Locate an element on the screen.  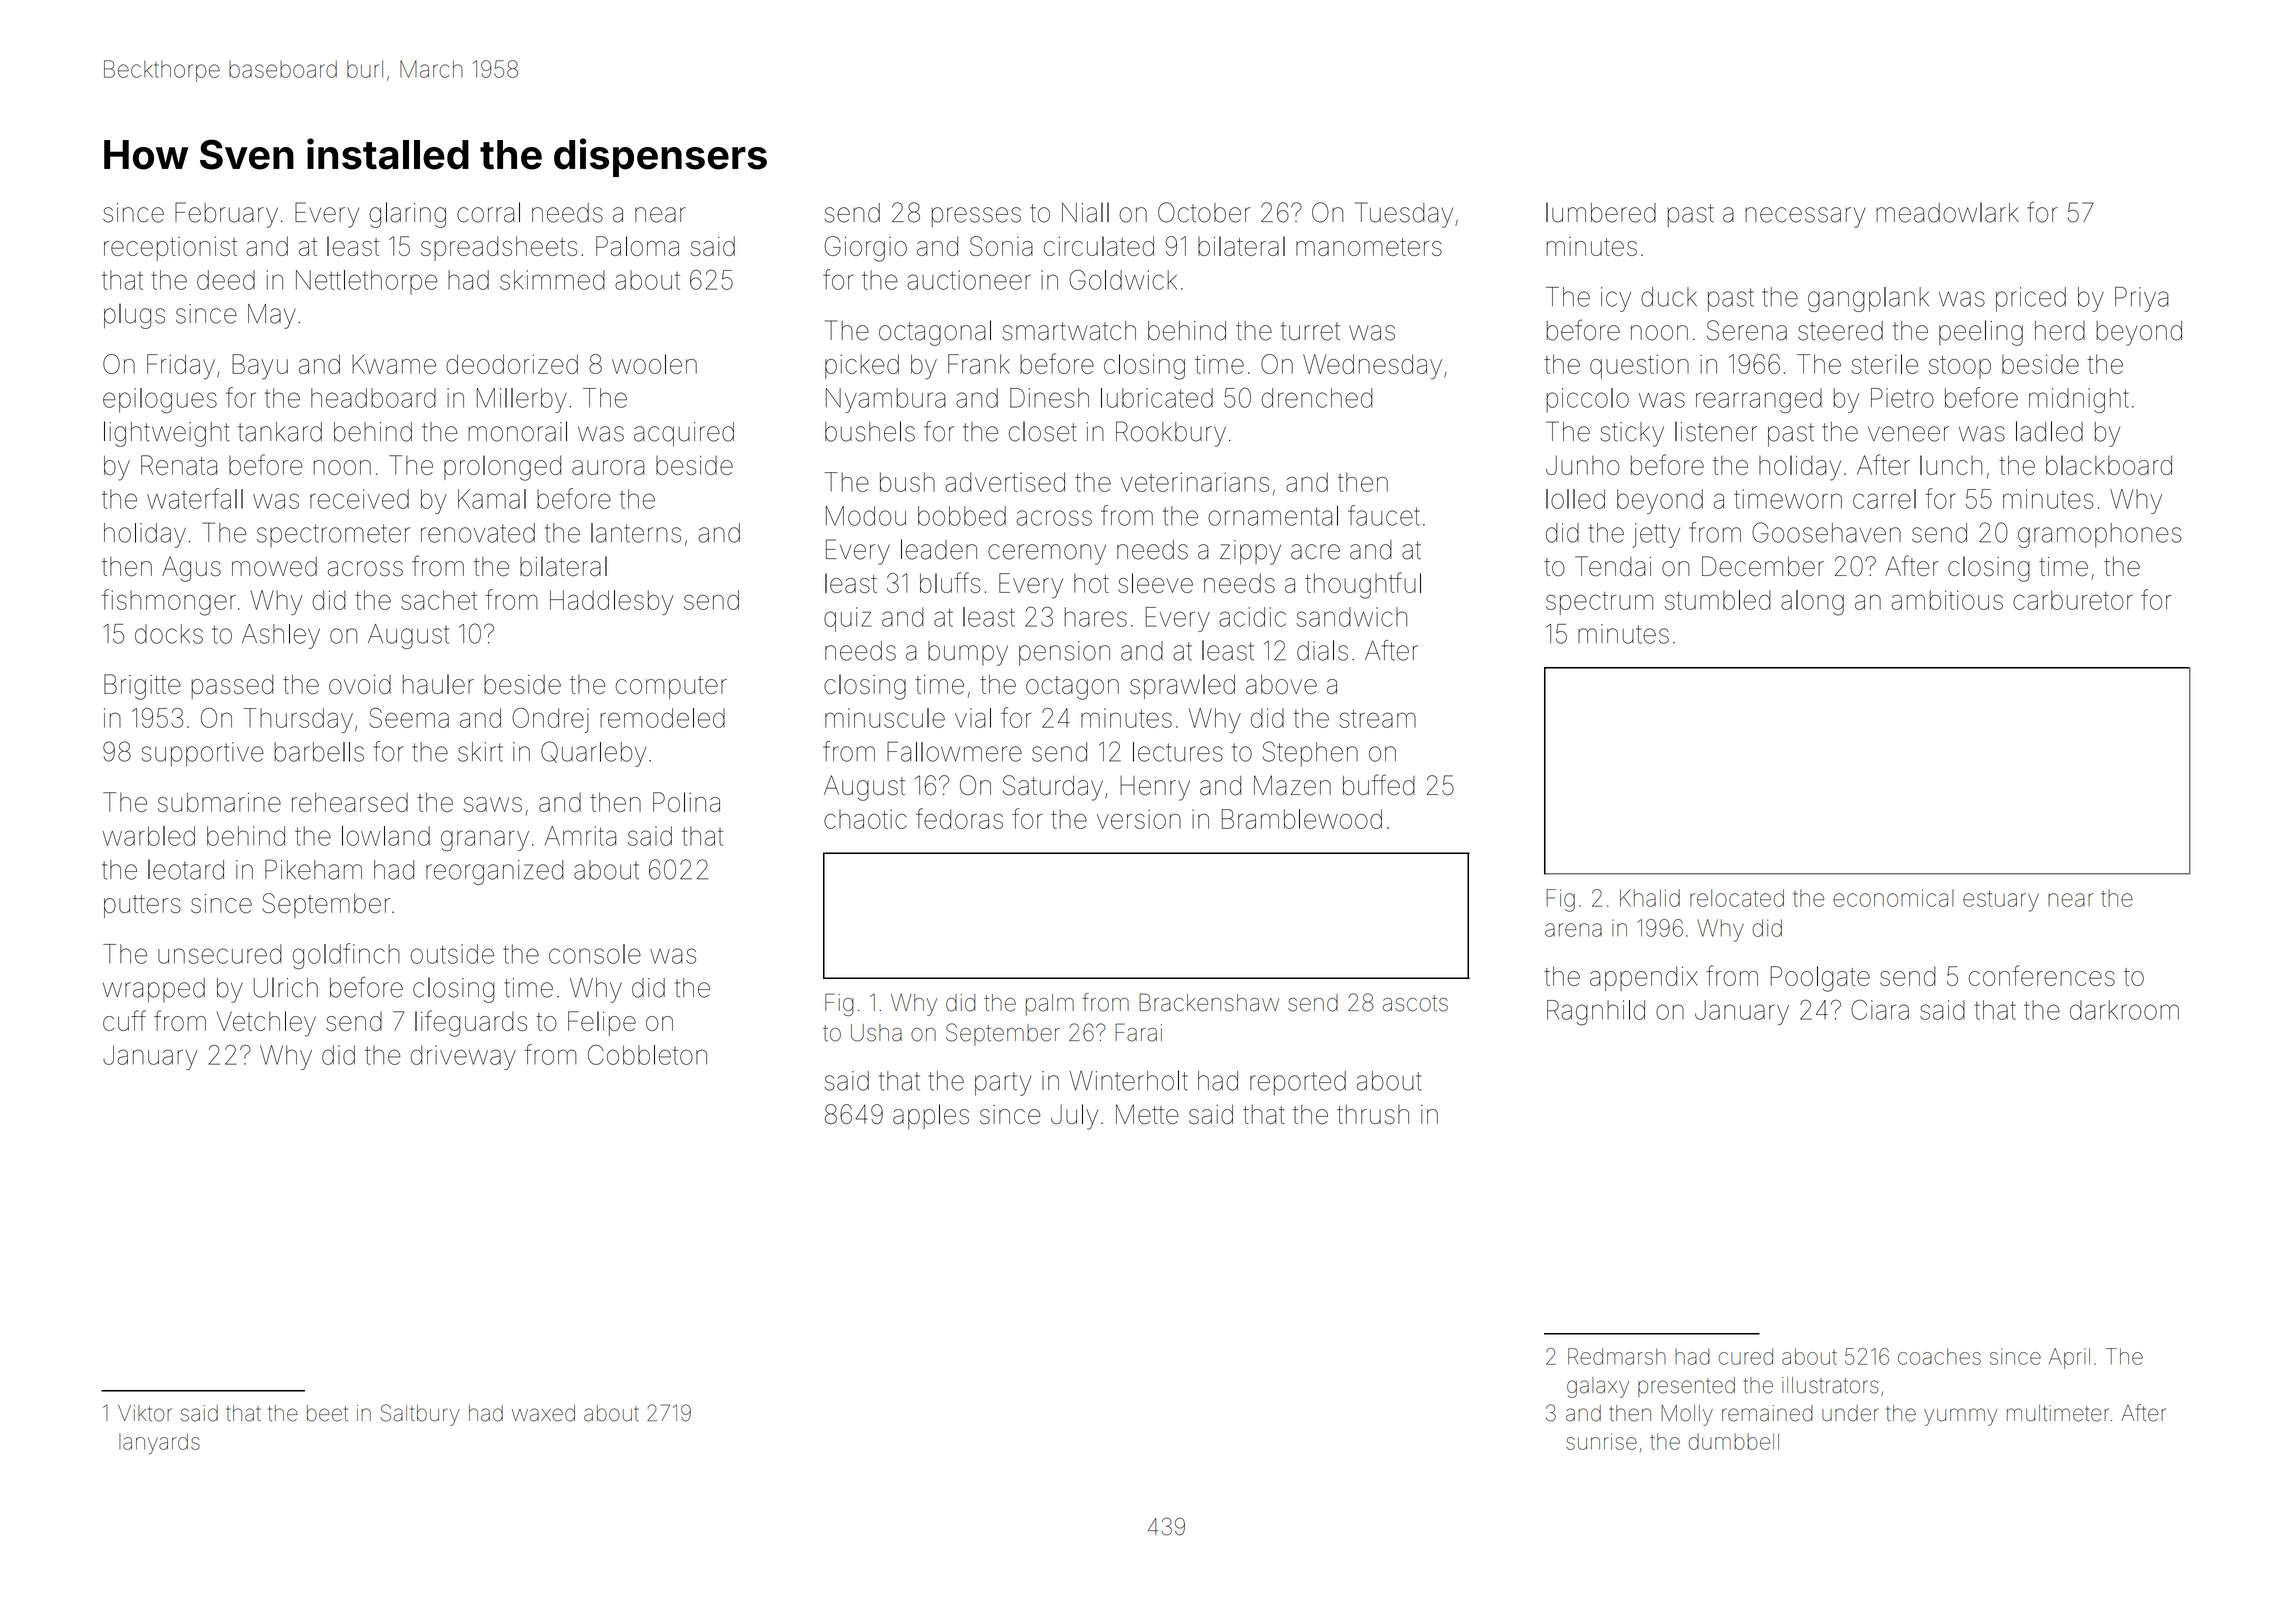
Junho is located at coordinates (1583, 465).
